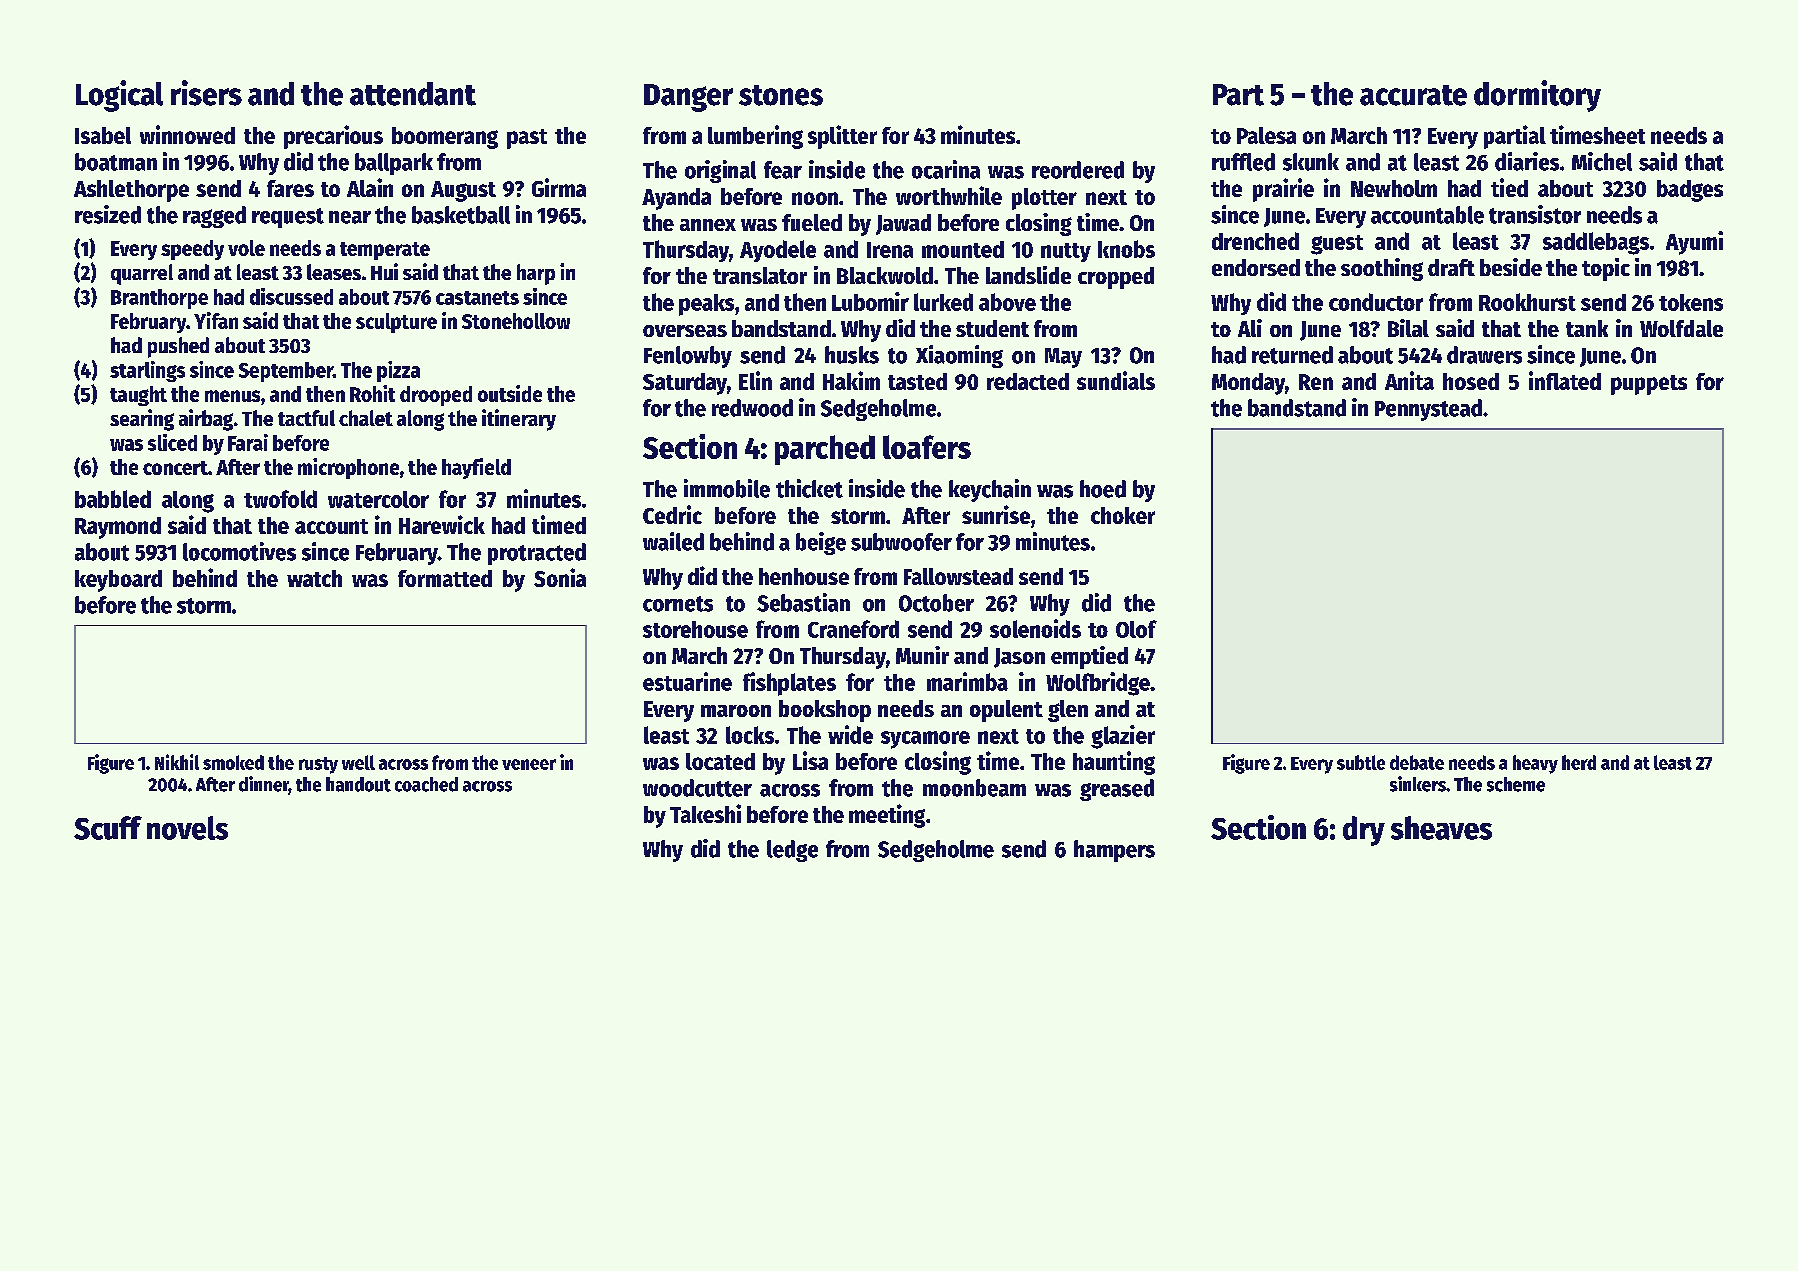 The height and width of the page is (1271, 1798). What do you see at coordinates (1516, 784) in the page?
I see `scheme` at bounding box center [1516, 784].
